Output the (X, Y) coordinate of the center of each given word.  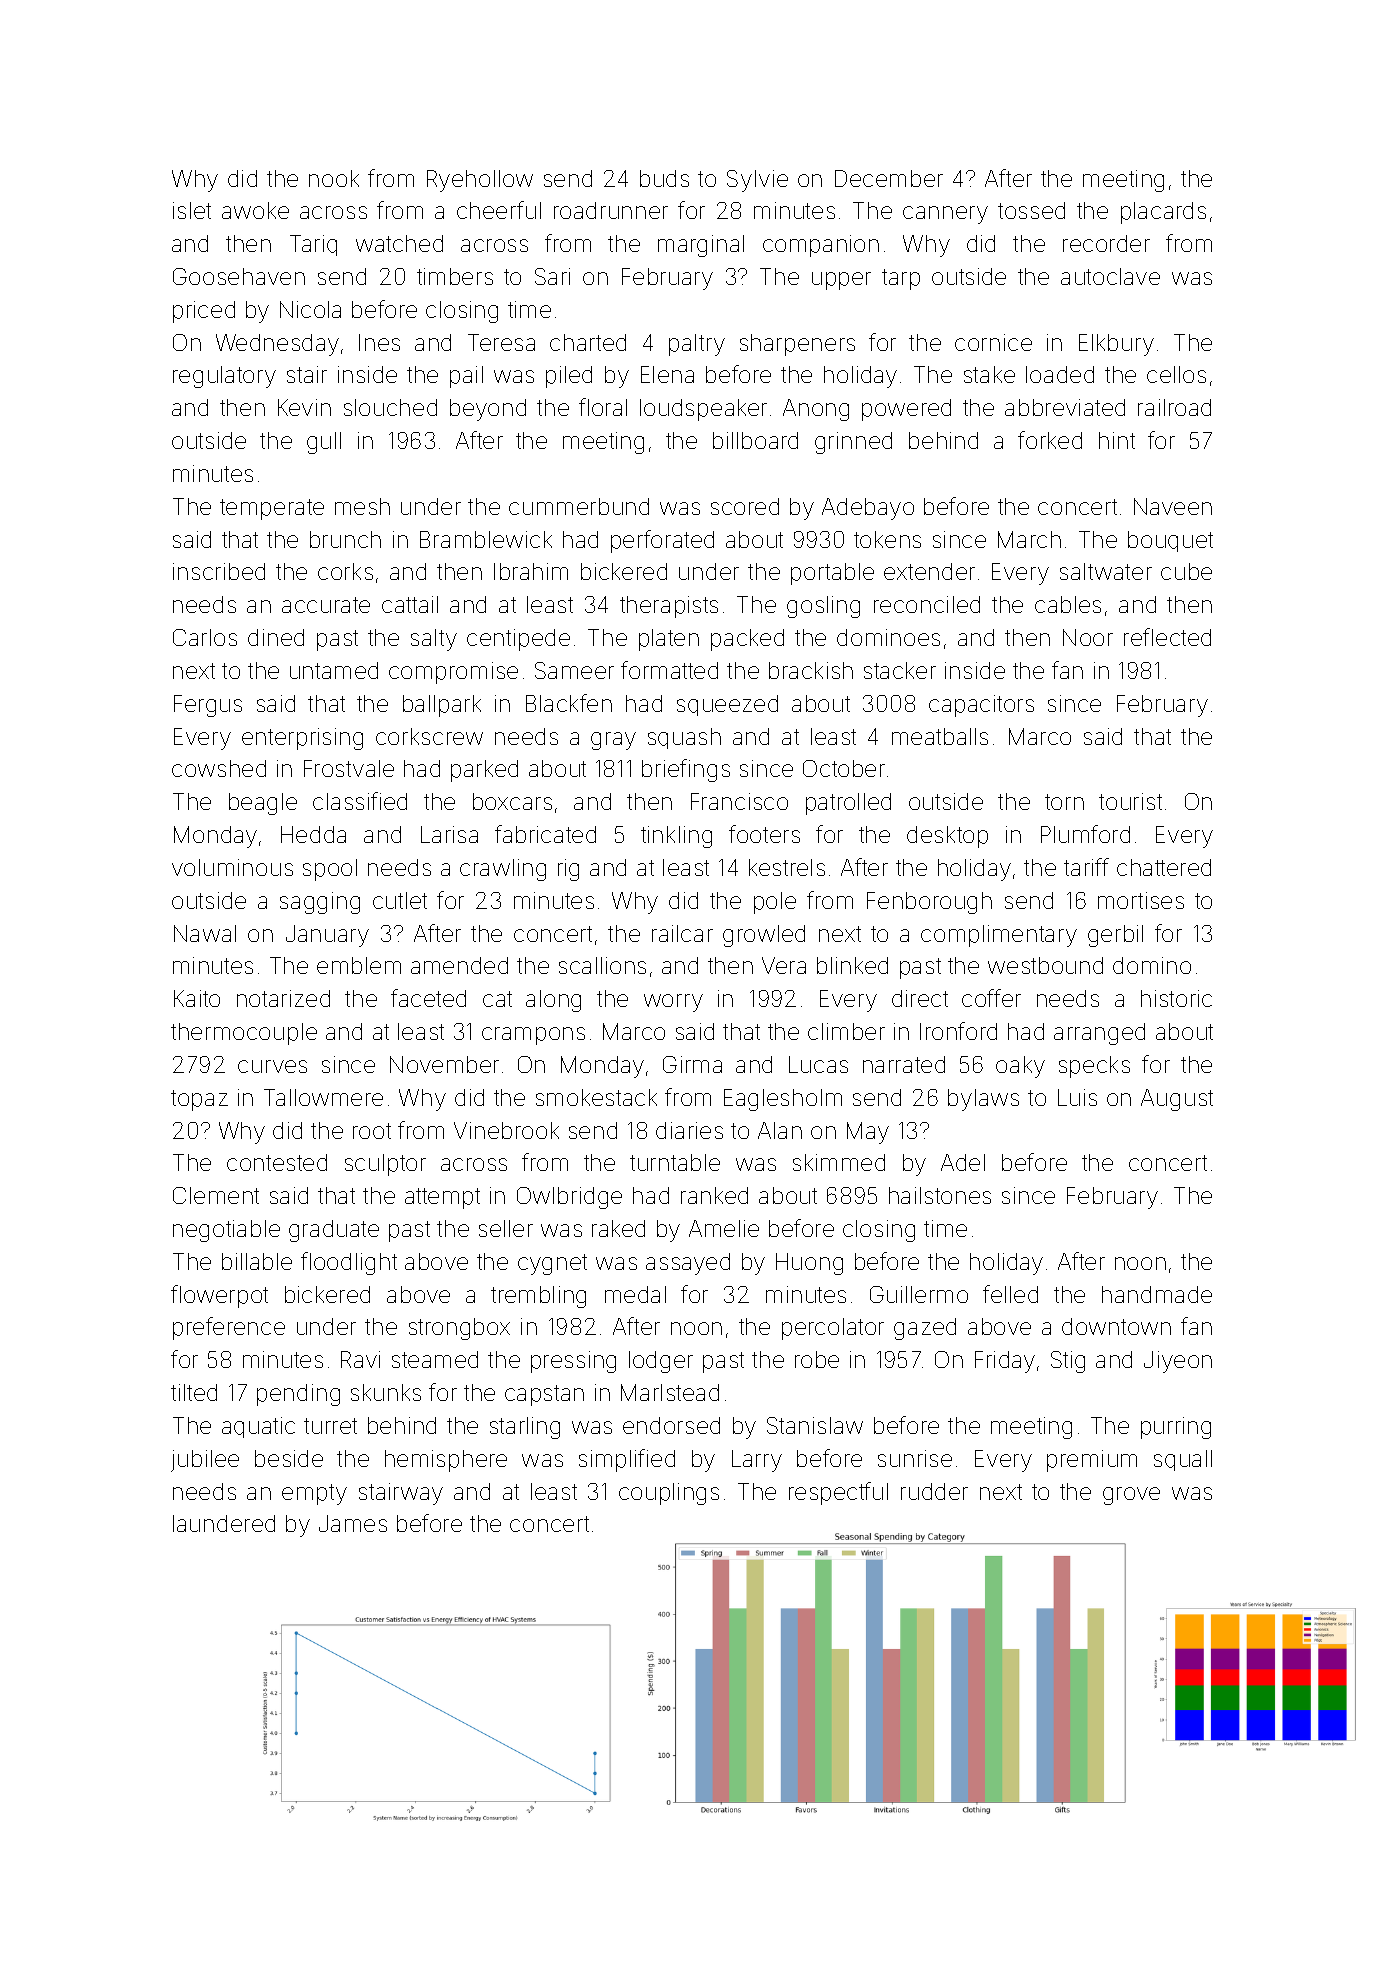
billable (257, 1261)
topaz (199, 1100)
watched (399, 243)
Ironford (958, 1031)
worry (673, 1003)
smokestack (596, 1097)
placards (1163, 213)
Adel (963, 1162)
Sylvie (757, 181)
